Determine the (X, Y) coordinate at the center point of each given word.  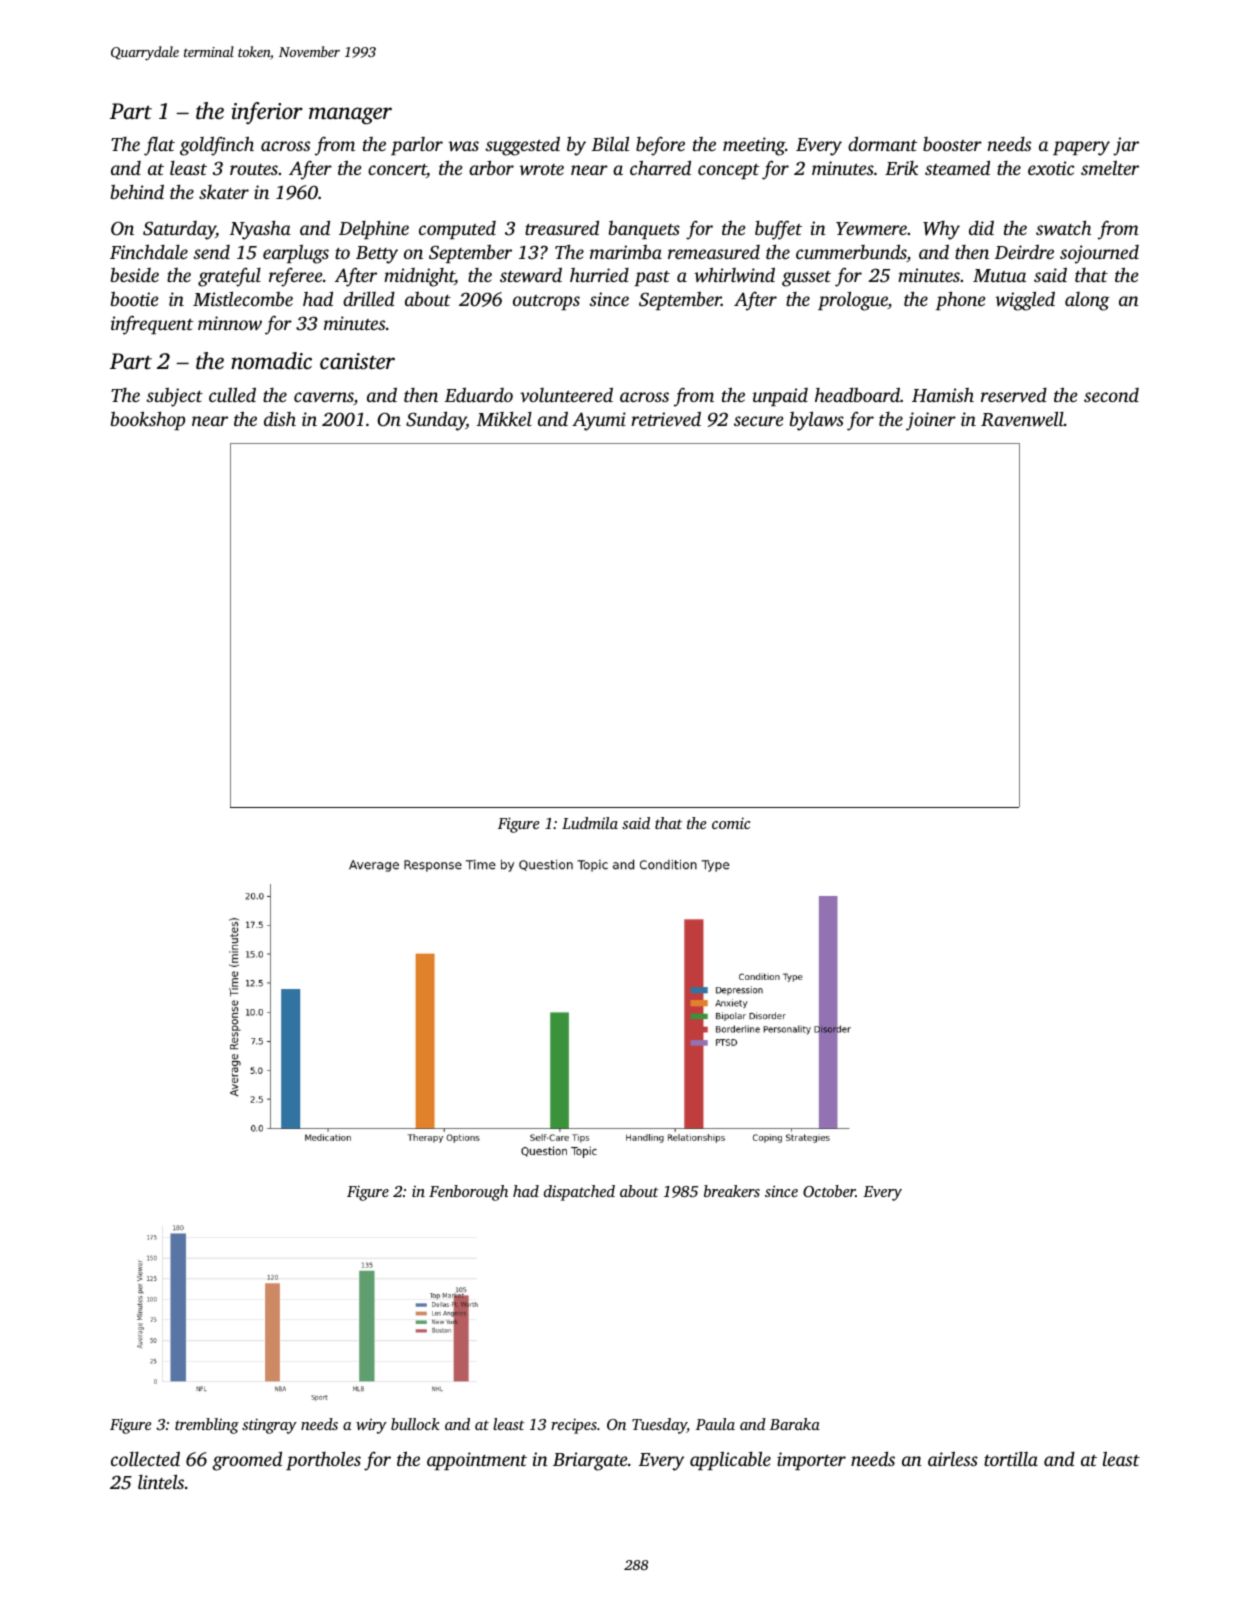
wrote (541, 169)
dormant (883, 143)
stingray (269, 1426)
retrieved (666, 418)
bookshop (147, 420)
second (1111, 395)
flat (159, 146)
